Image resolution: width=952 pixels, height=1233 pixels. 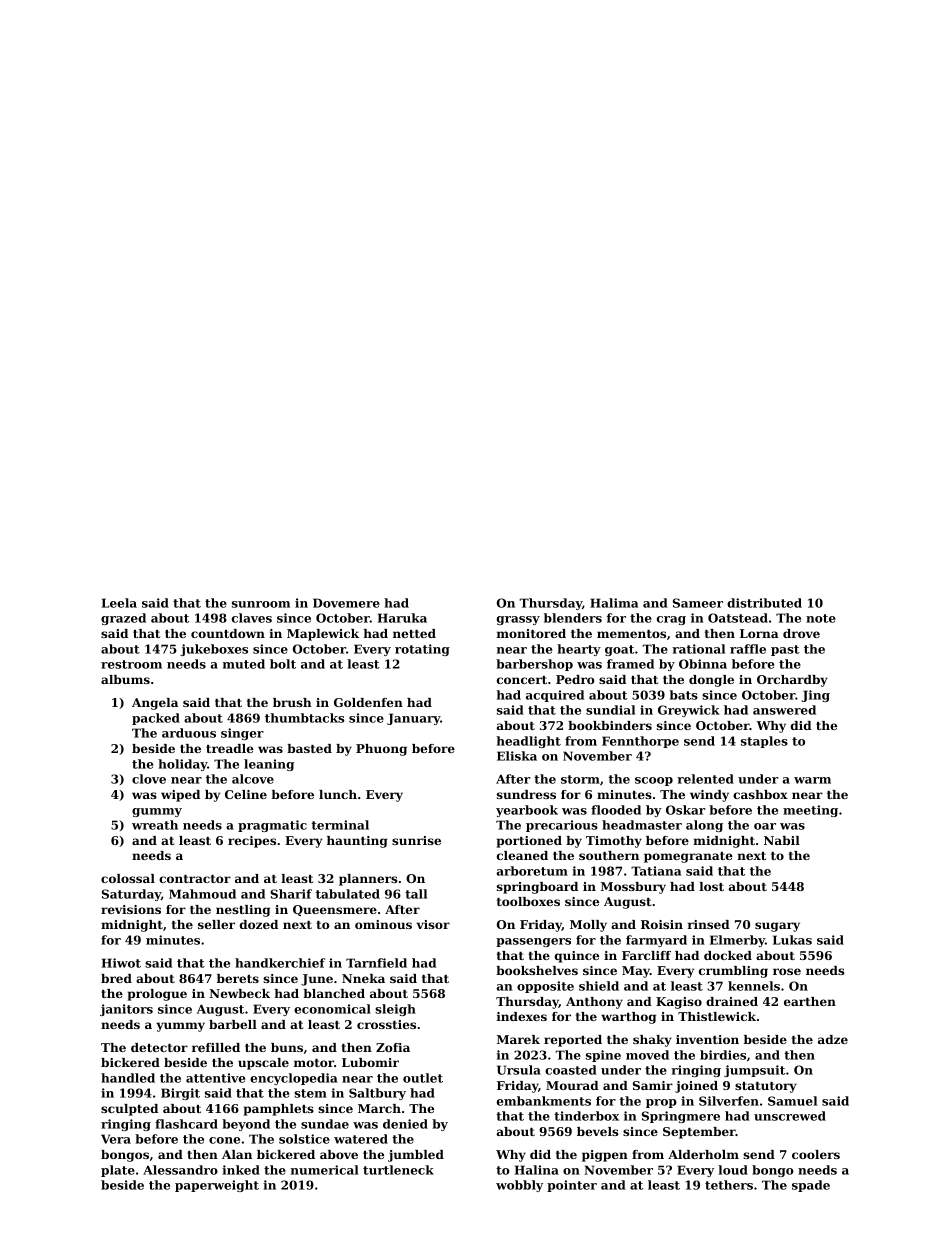 What do you see at coordinates (764, 603) in the page?
I see `distributed` at bounding box center [764, 603].
